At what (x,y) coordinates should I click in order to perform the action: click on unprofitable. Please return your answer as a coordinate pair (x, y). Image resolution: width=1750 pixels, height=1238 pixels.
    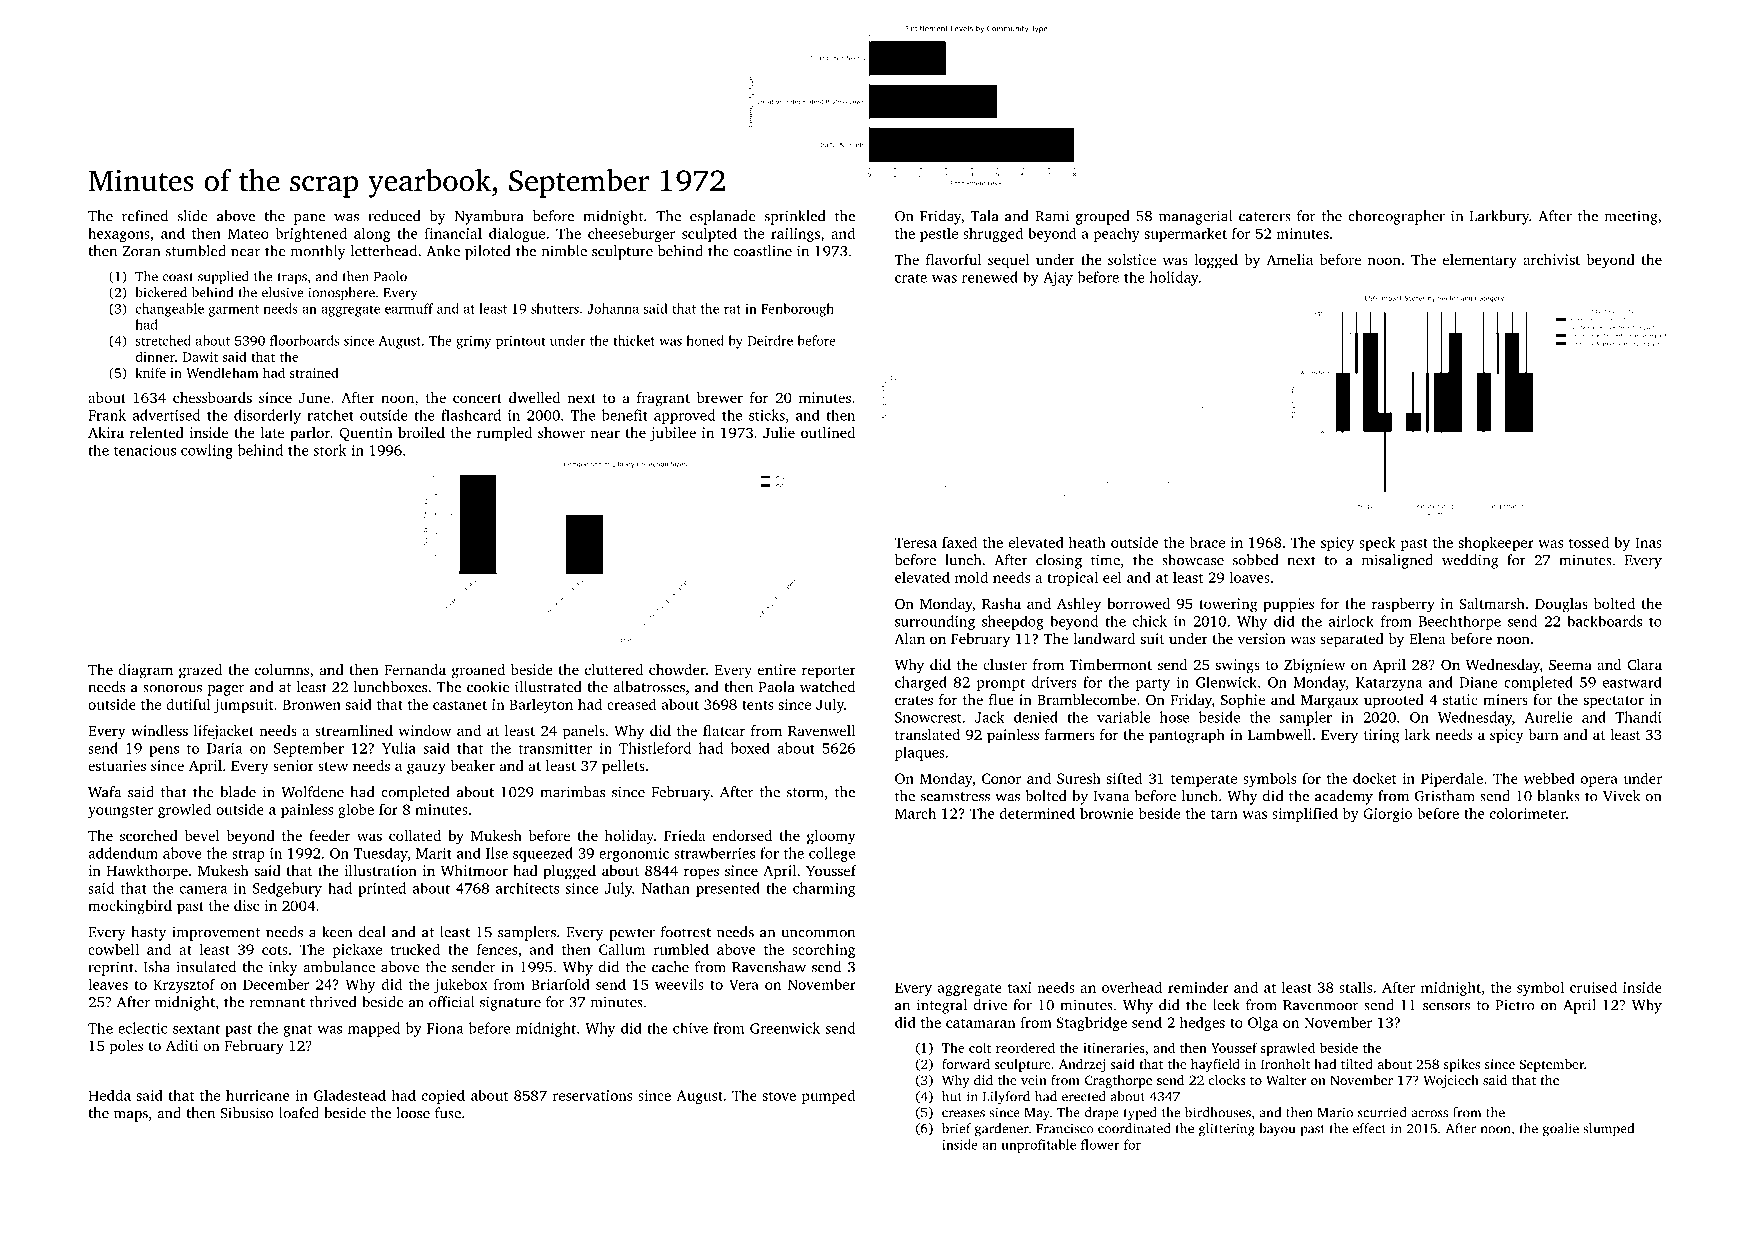
    Looking at the image, I should click on (1038, 1146).
